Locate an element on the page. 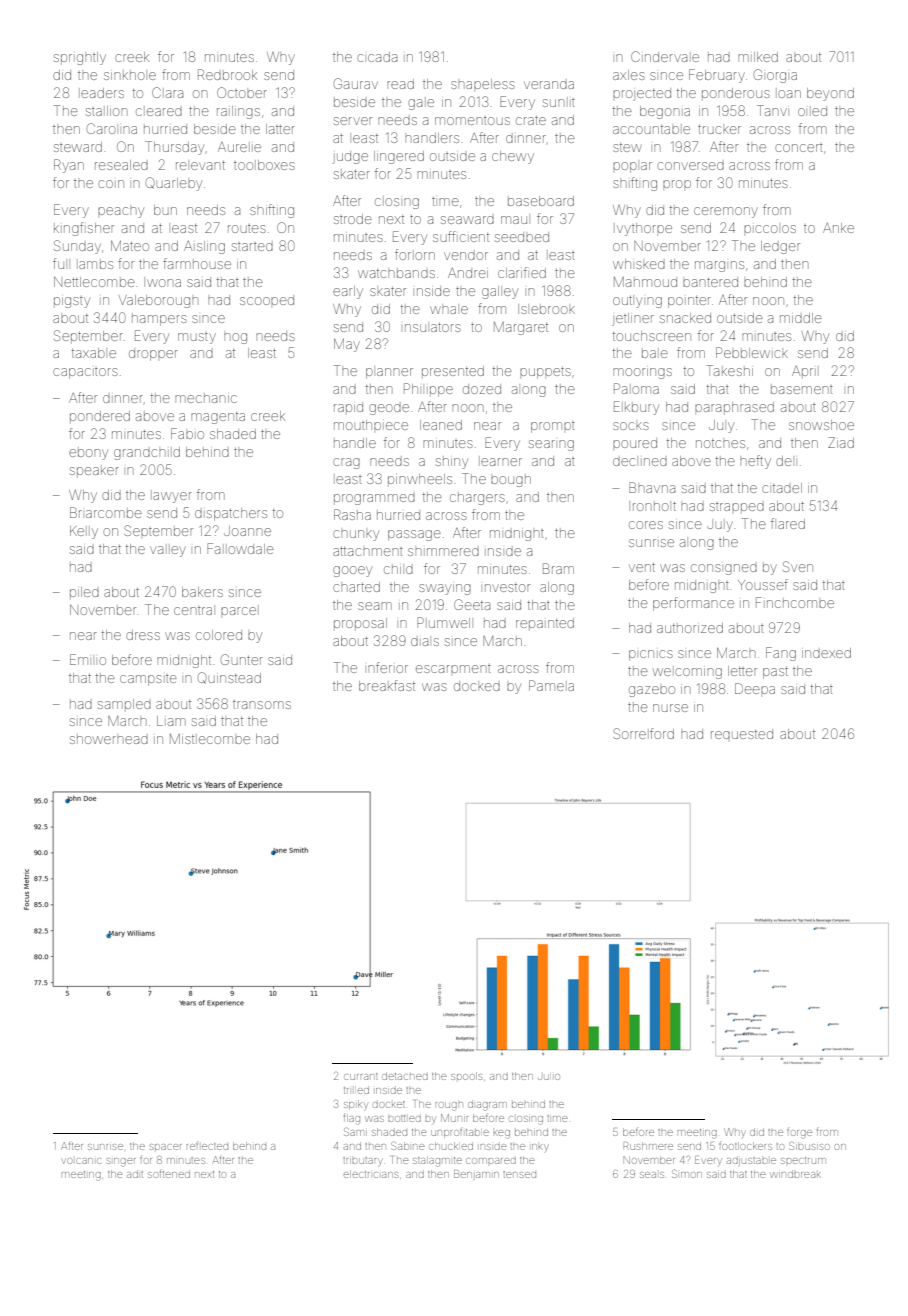 Image resolution: width=908 pixels, height=1316 pixels. Margaret is located at coordinates (521, 328).
